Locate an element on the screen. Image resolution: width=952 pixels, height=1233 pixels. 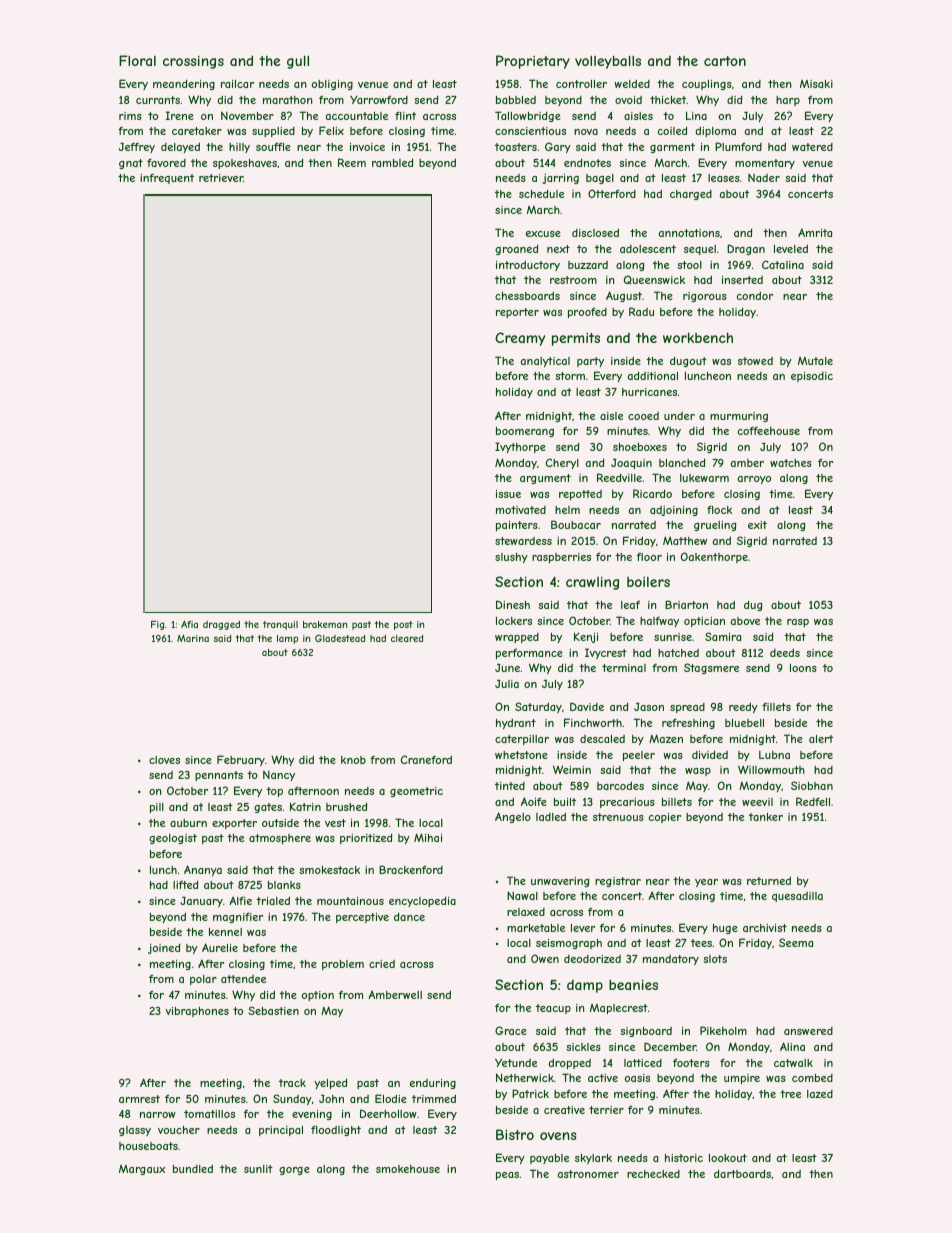
Stagsmere is located at coordinates (711, 668).
